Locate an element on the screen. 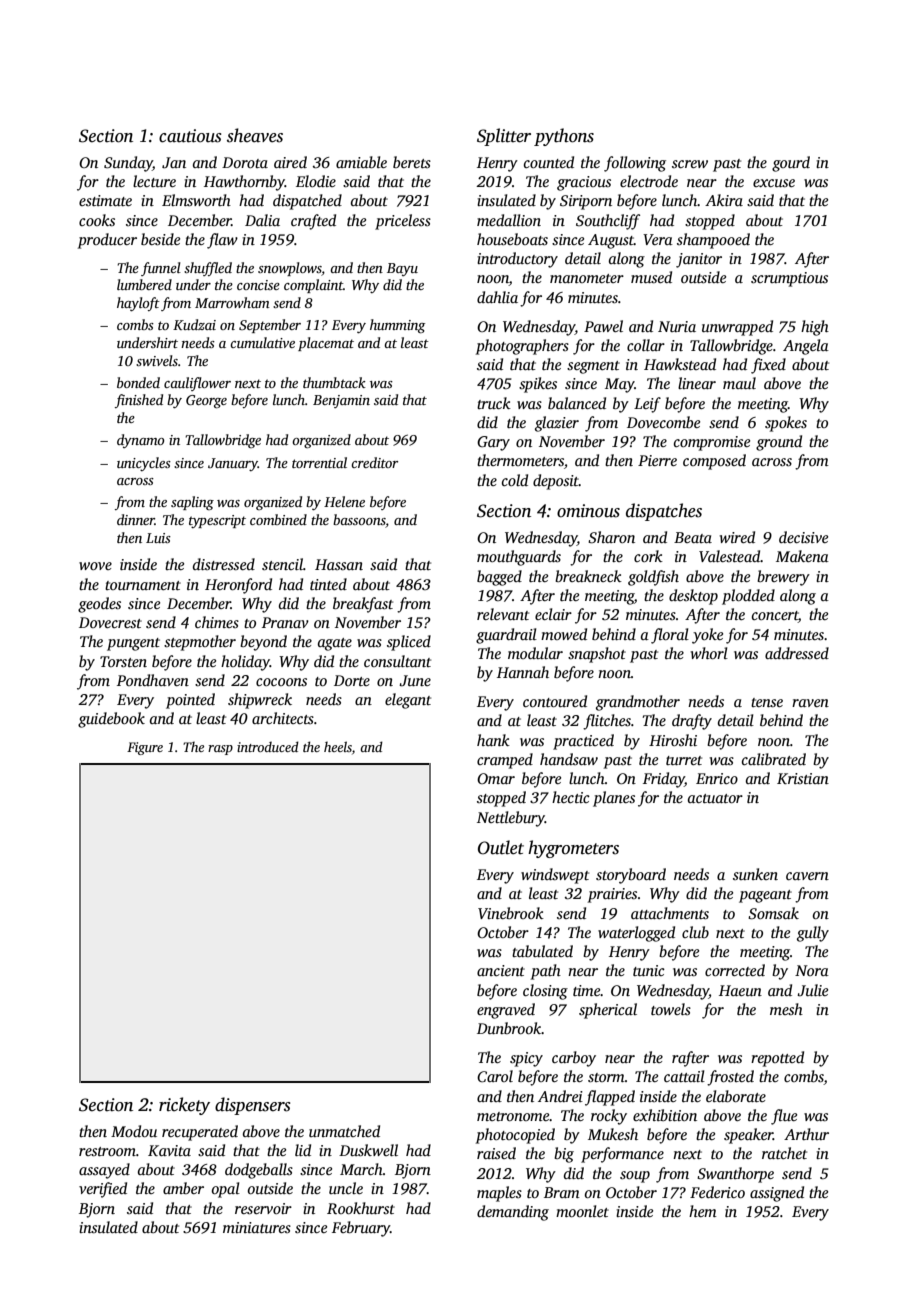  hem is located at coordinates (703, 1211).
